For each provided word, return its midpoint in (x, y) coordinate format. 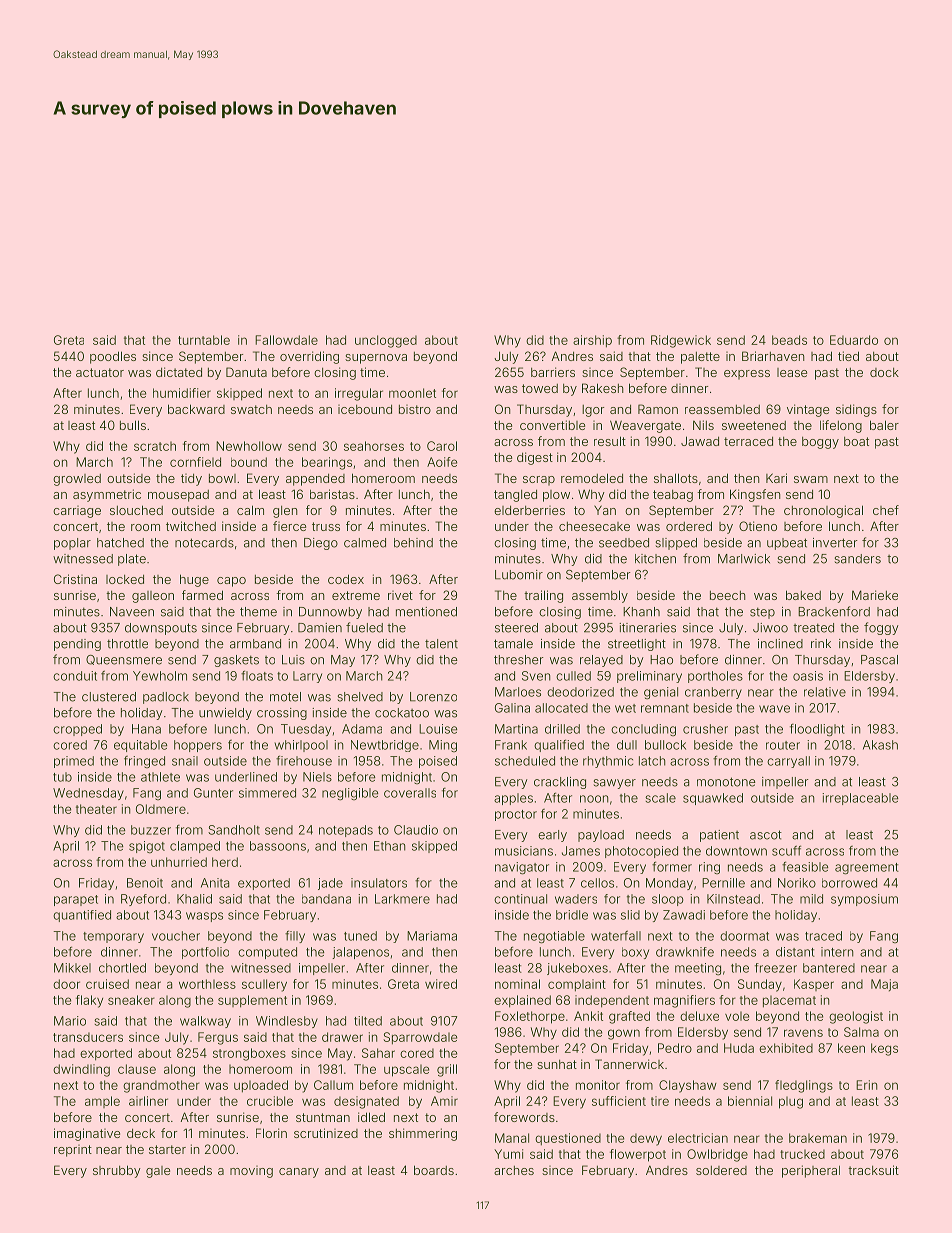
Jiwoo (770, 628)
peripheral (811, 1171)
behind (413, 543)
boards (434, 1170)
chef (886, 510)
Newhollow (249, 446)
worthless (207, 984)
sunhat (557, 1064)
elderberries (529, 510)
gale (158, 1172)
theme (258, 612)
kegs (884, 1049)
